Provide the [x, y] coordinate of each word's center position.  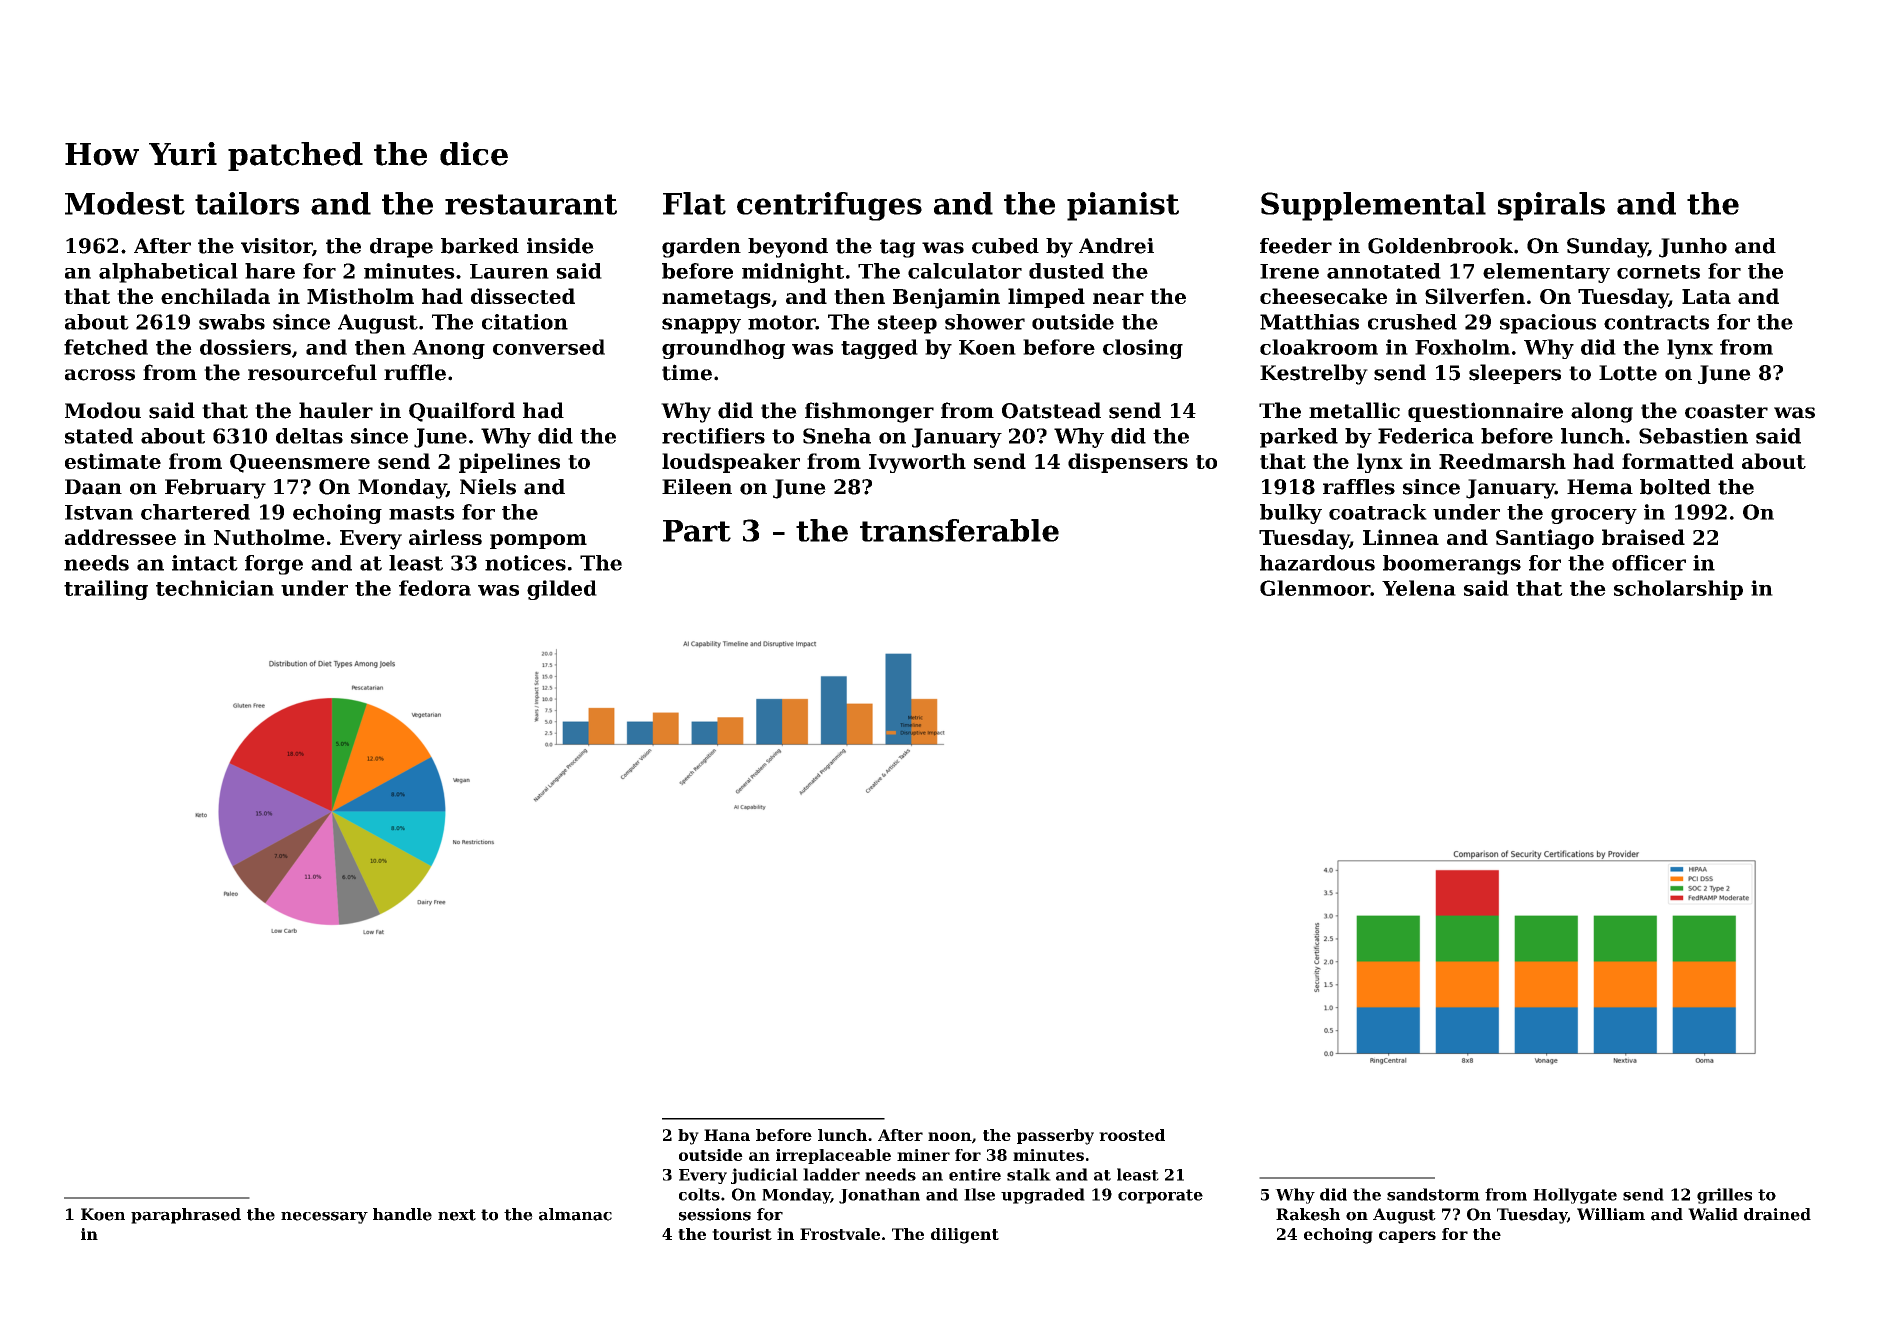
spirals [1551, 206]
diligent [965, 1236]
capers [1407, 1237]
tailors [247, 203]
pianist [1123, 206]
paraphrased [186, 1216]
